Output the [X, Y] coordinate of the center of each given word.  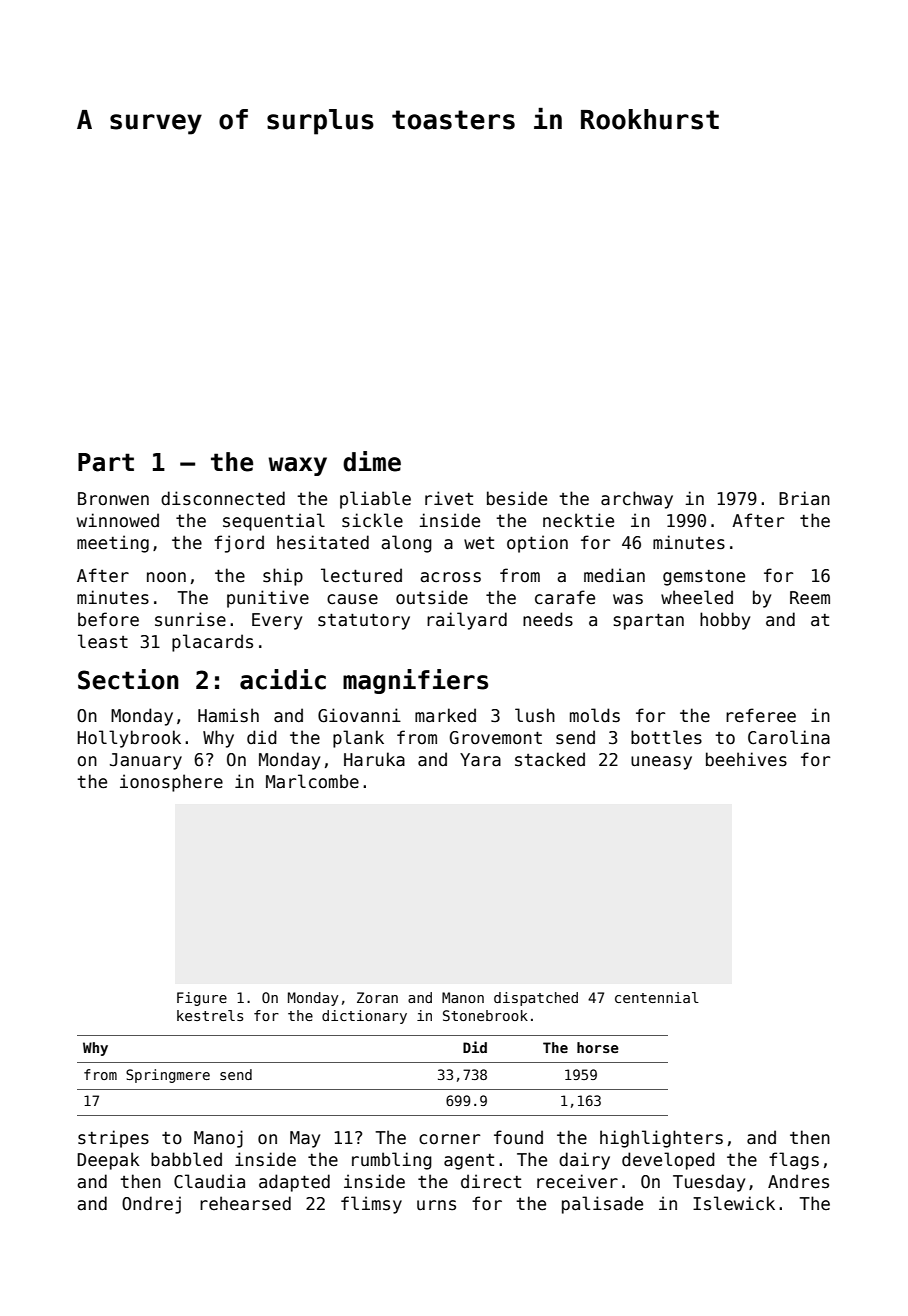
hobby [725, 621]
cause [352, 599]
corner [449, 1139]
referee [761, 715]
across [450, 577]
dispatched [536, 999]
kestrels [210, 1015]
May [305, 1139]
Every [277, 621]
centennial [657, 997]
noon [166, 577]
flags [794, 1161]
